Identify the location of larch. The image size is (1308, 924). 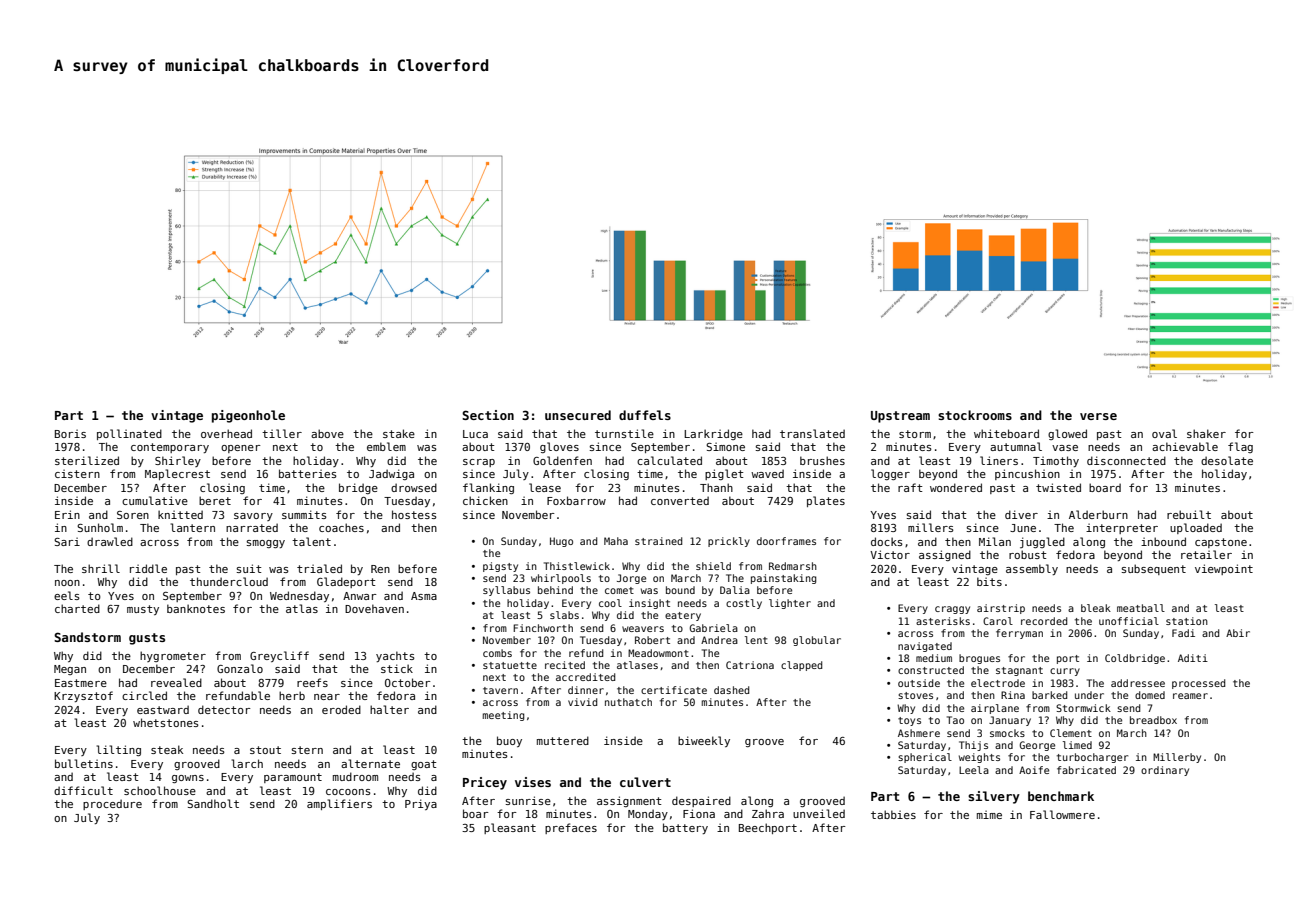
(247, 763).
